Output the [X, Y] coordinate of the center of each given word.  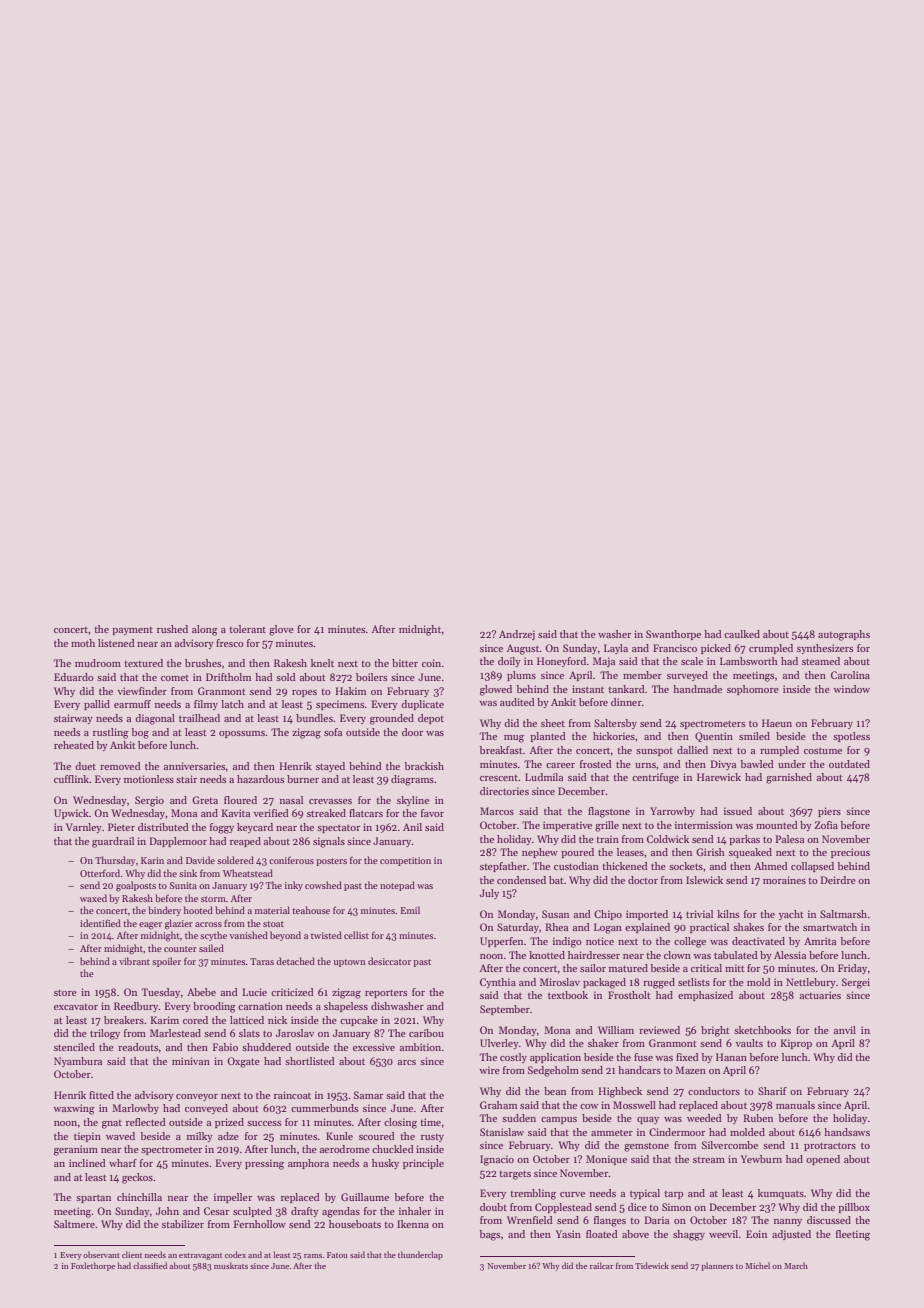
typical [645, 1194]
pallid [97, 705]
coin [431, 663]
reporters [386, 993]
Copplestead [563, 1208]
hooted [198, 910]
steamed [821, 661]
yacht [791, 915]
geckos [137, 1178]
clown [677, 955]
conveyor [197, 1097]
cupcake [359, 1021]
